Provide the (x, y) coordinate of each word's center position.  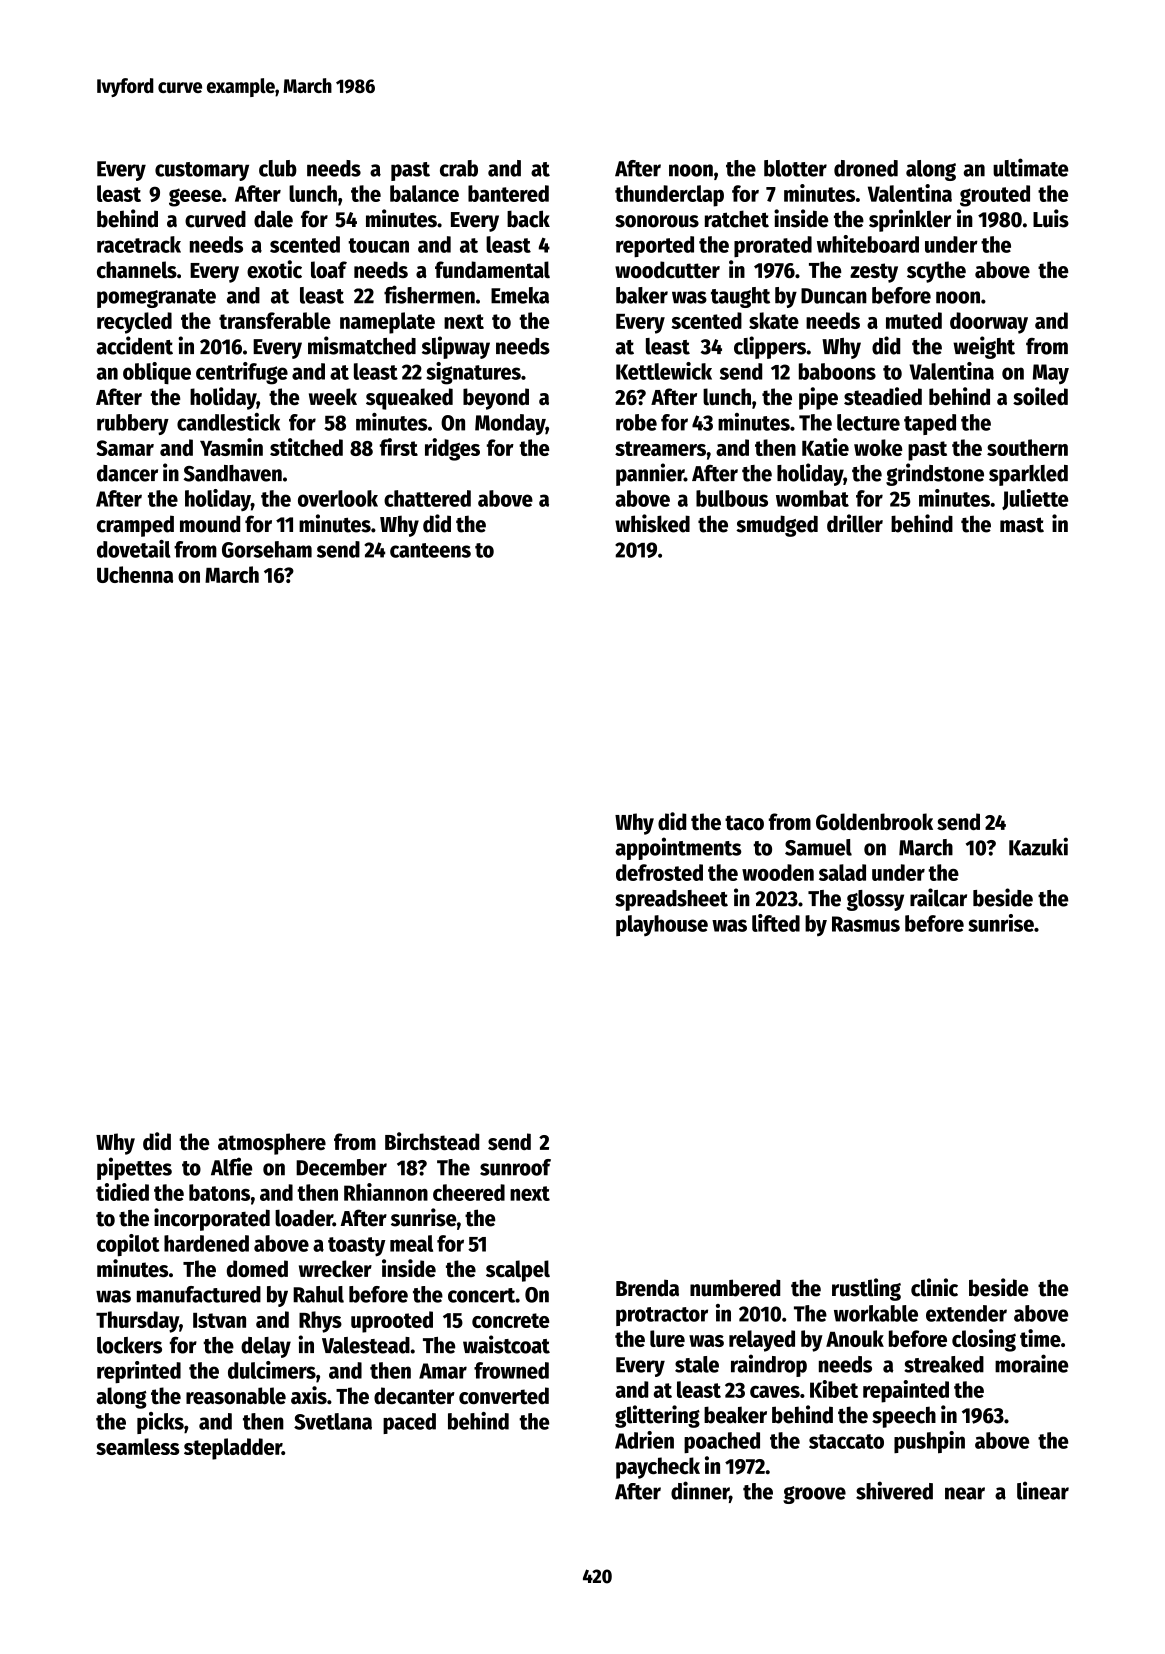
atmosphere (272, 1144)
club (278, 168)
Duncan (834, 296)
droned (866, 168)
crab (459, 168)
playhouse (662, 925)
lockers (129, 1345)
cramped (135, 526)
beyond (496, 399)
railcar (938, 897)
